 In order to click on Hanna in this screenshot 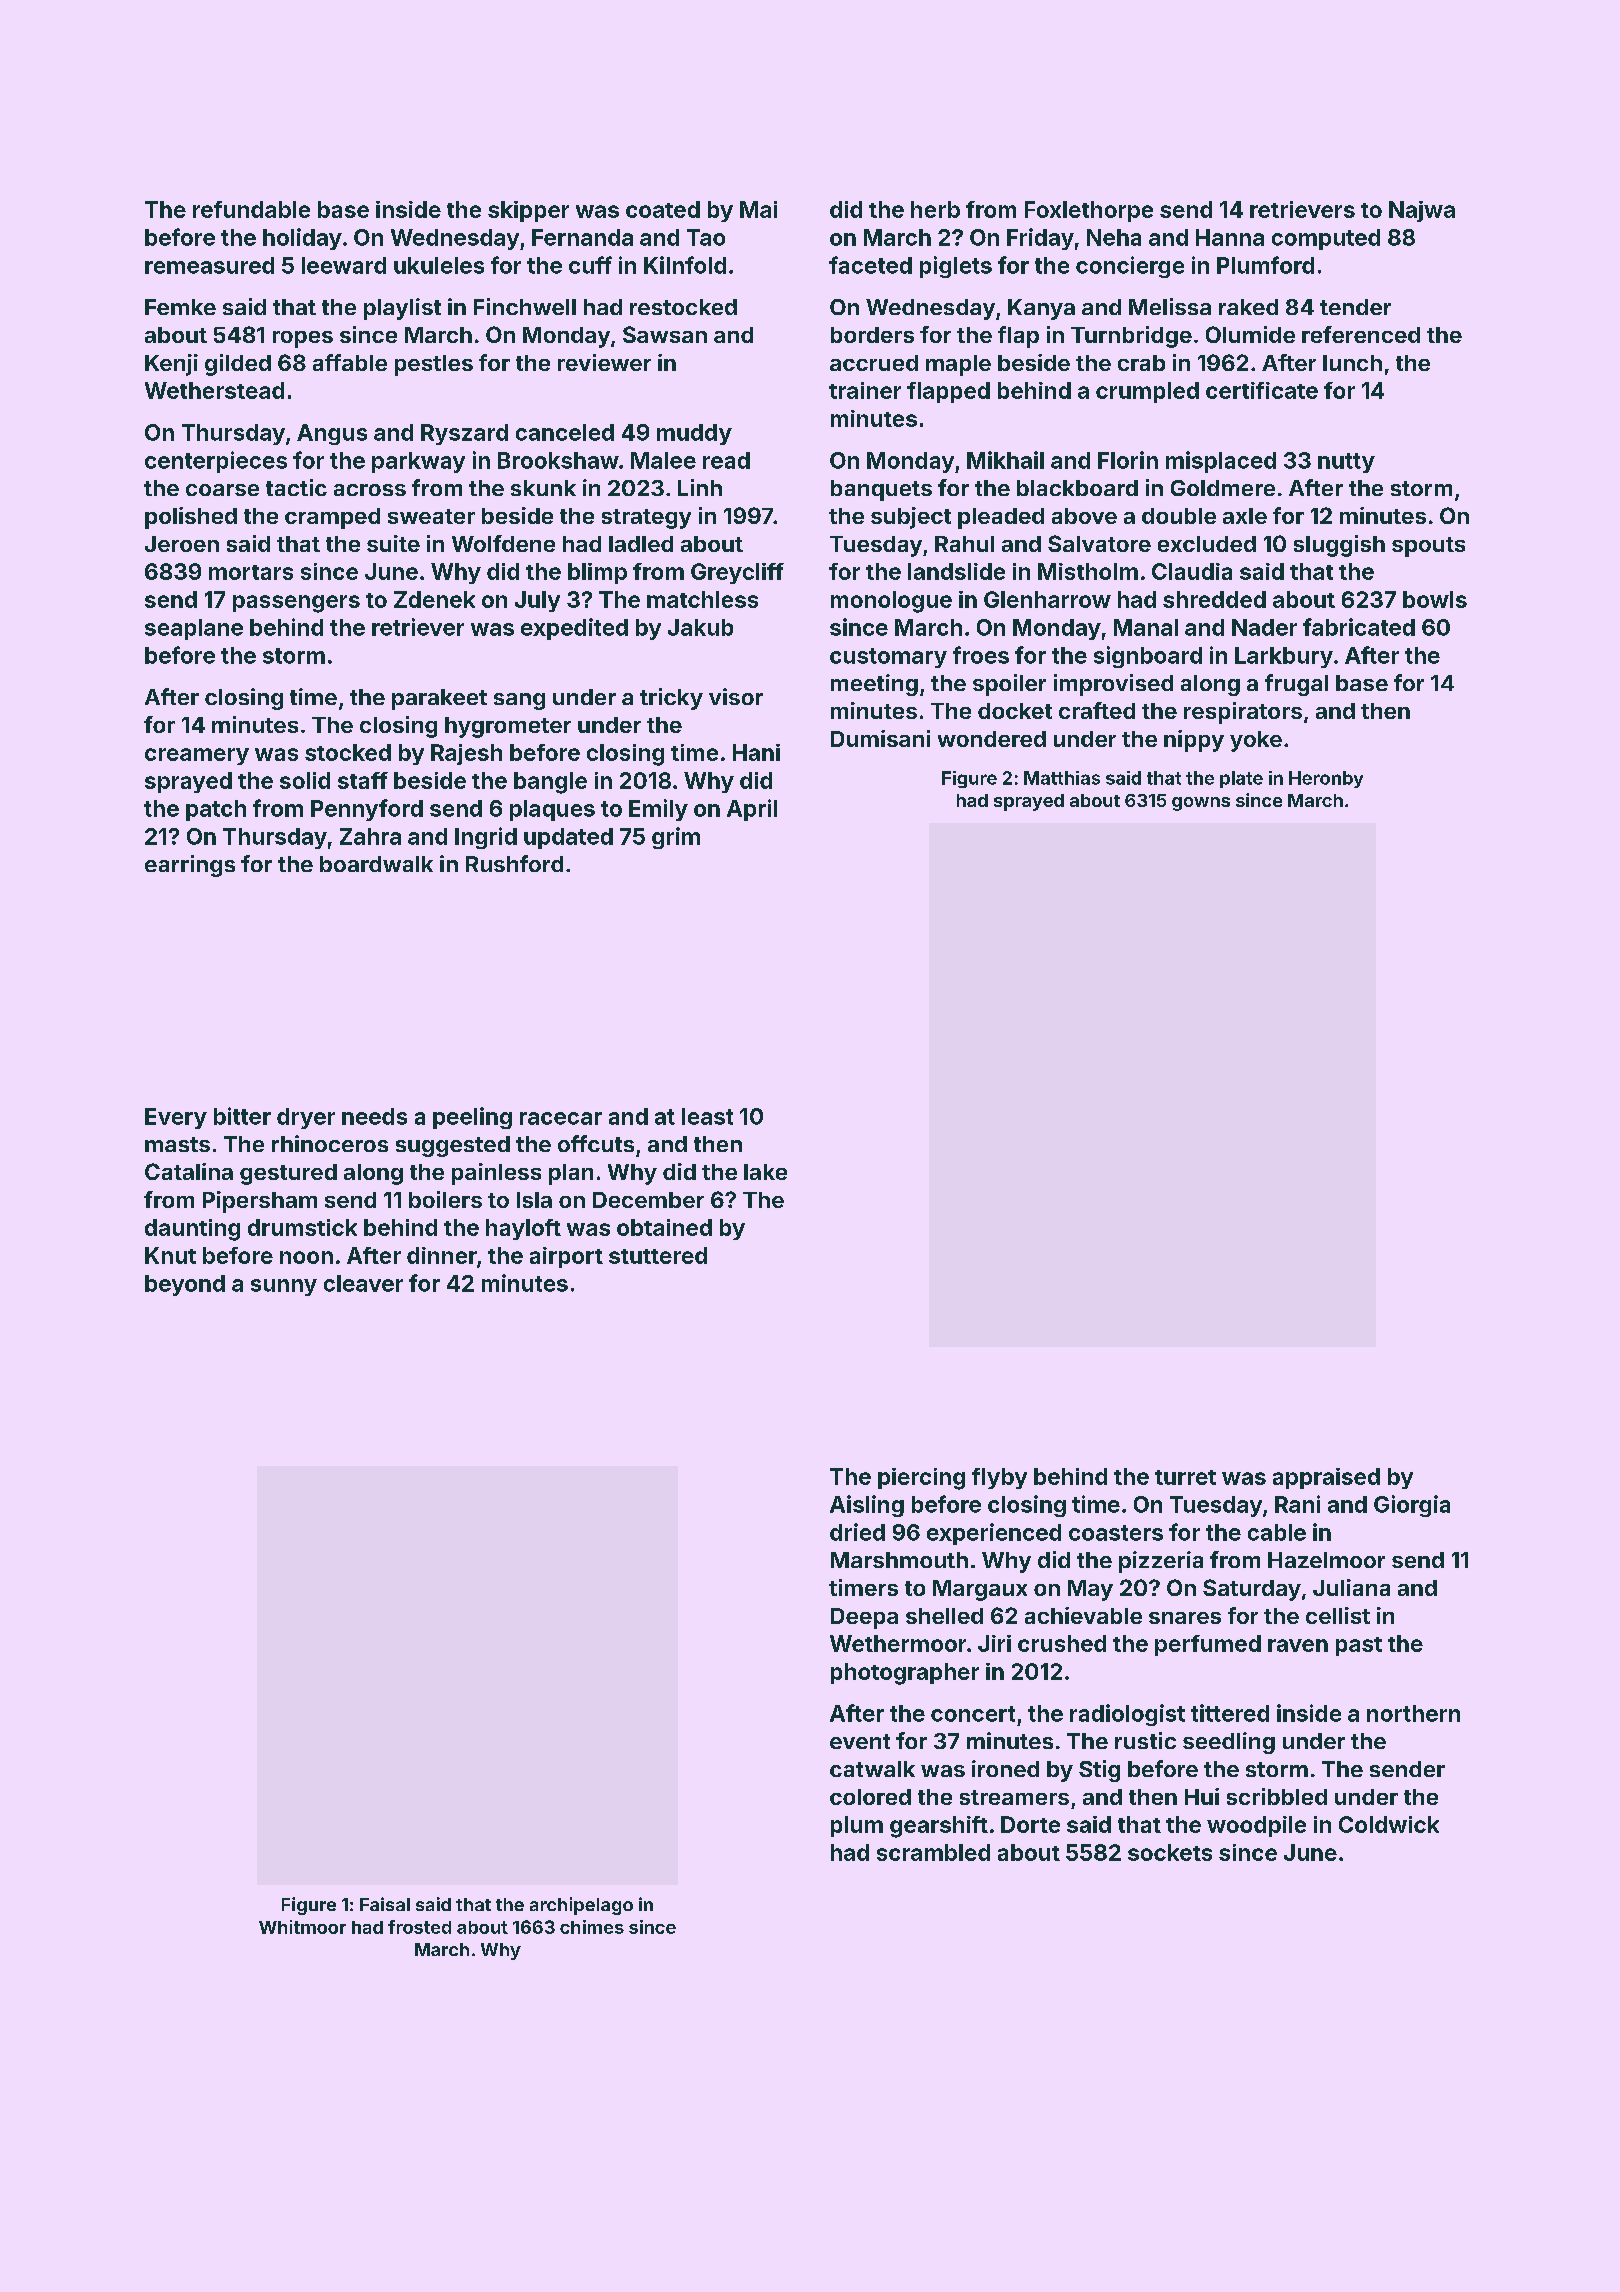, I will do `click(1230, 237)`.
